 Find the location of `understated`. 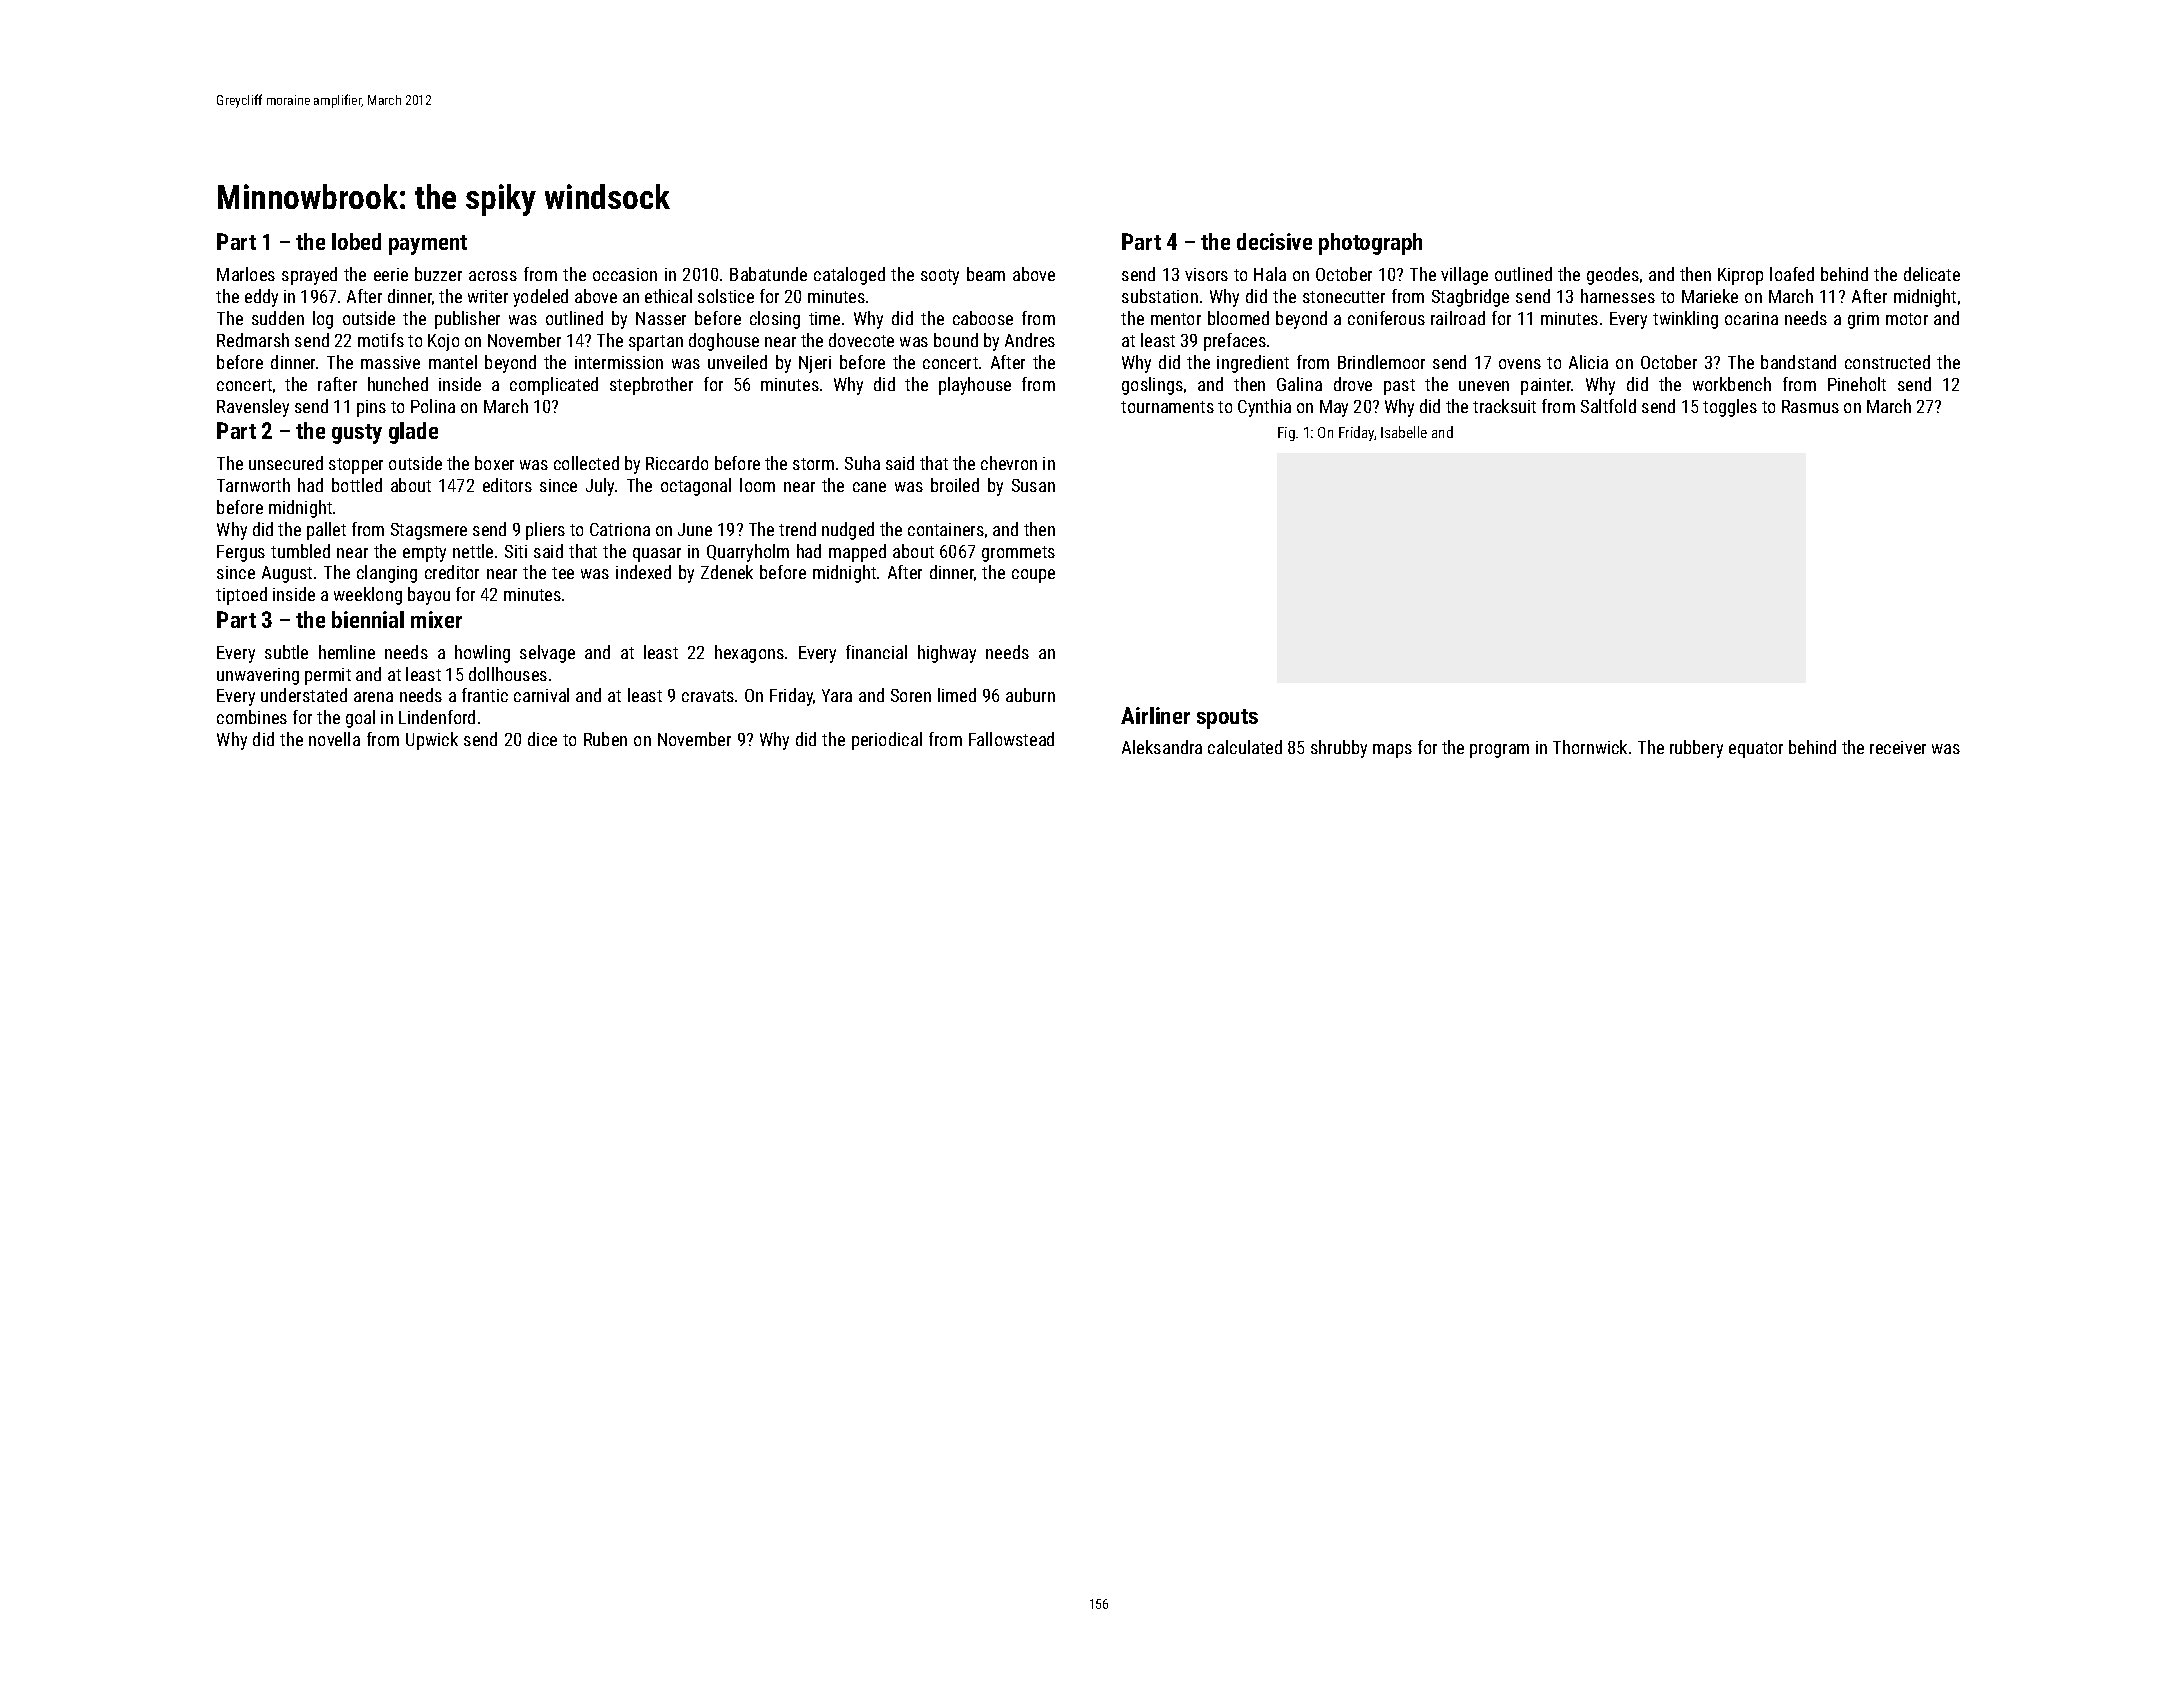

understated is located at coordinates (304, 695).
